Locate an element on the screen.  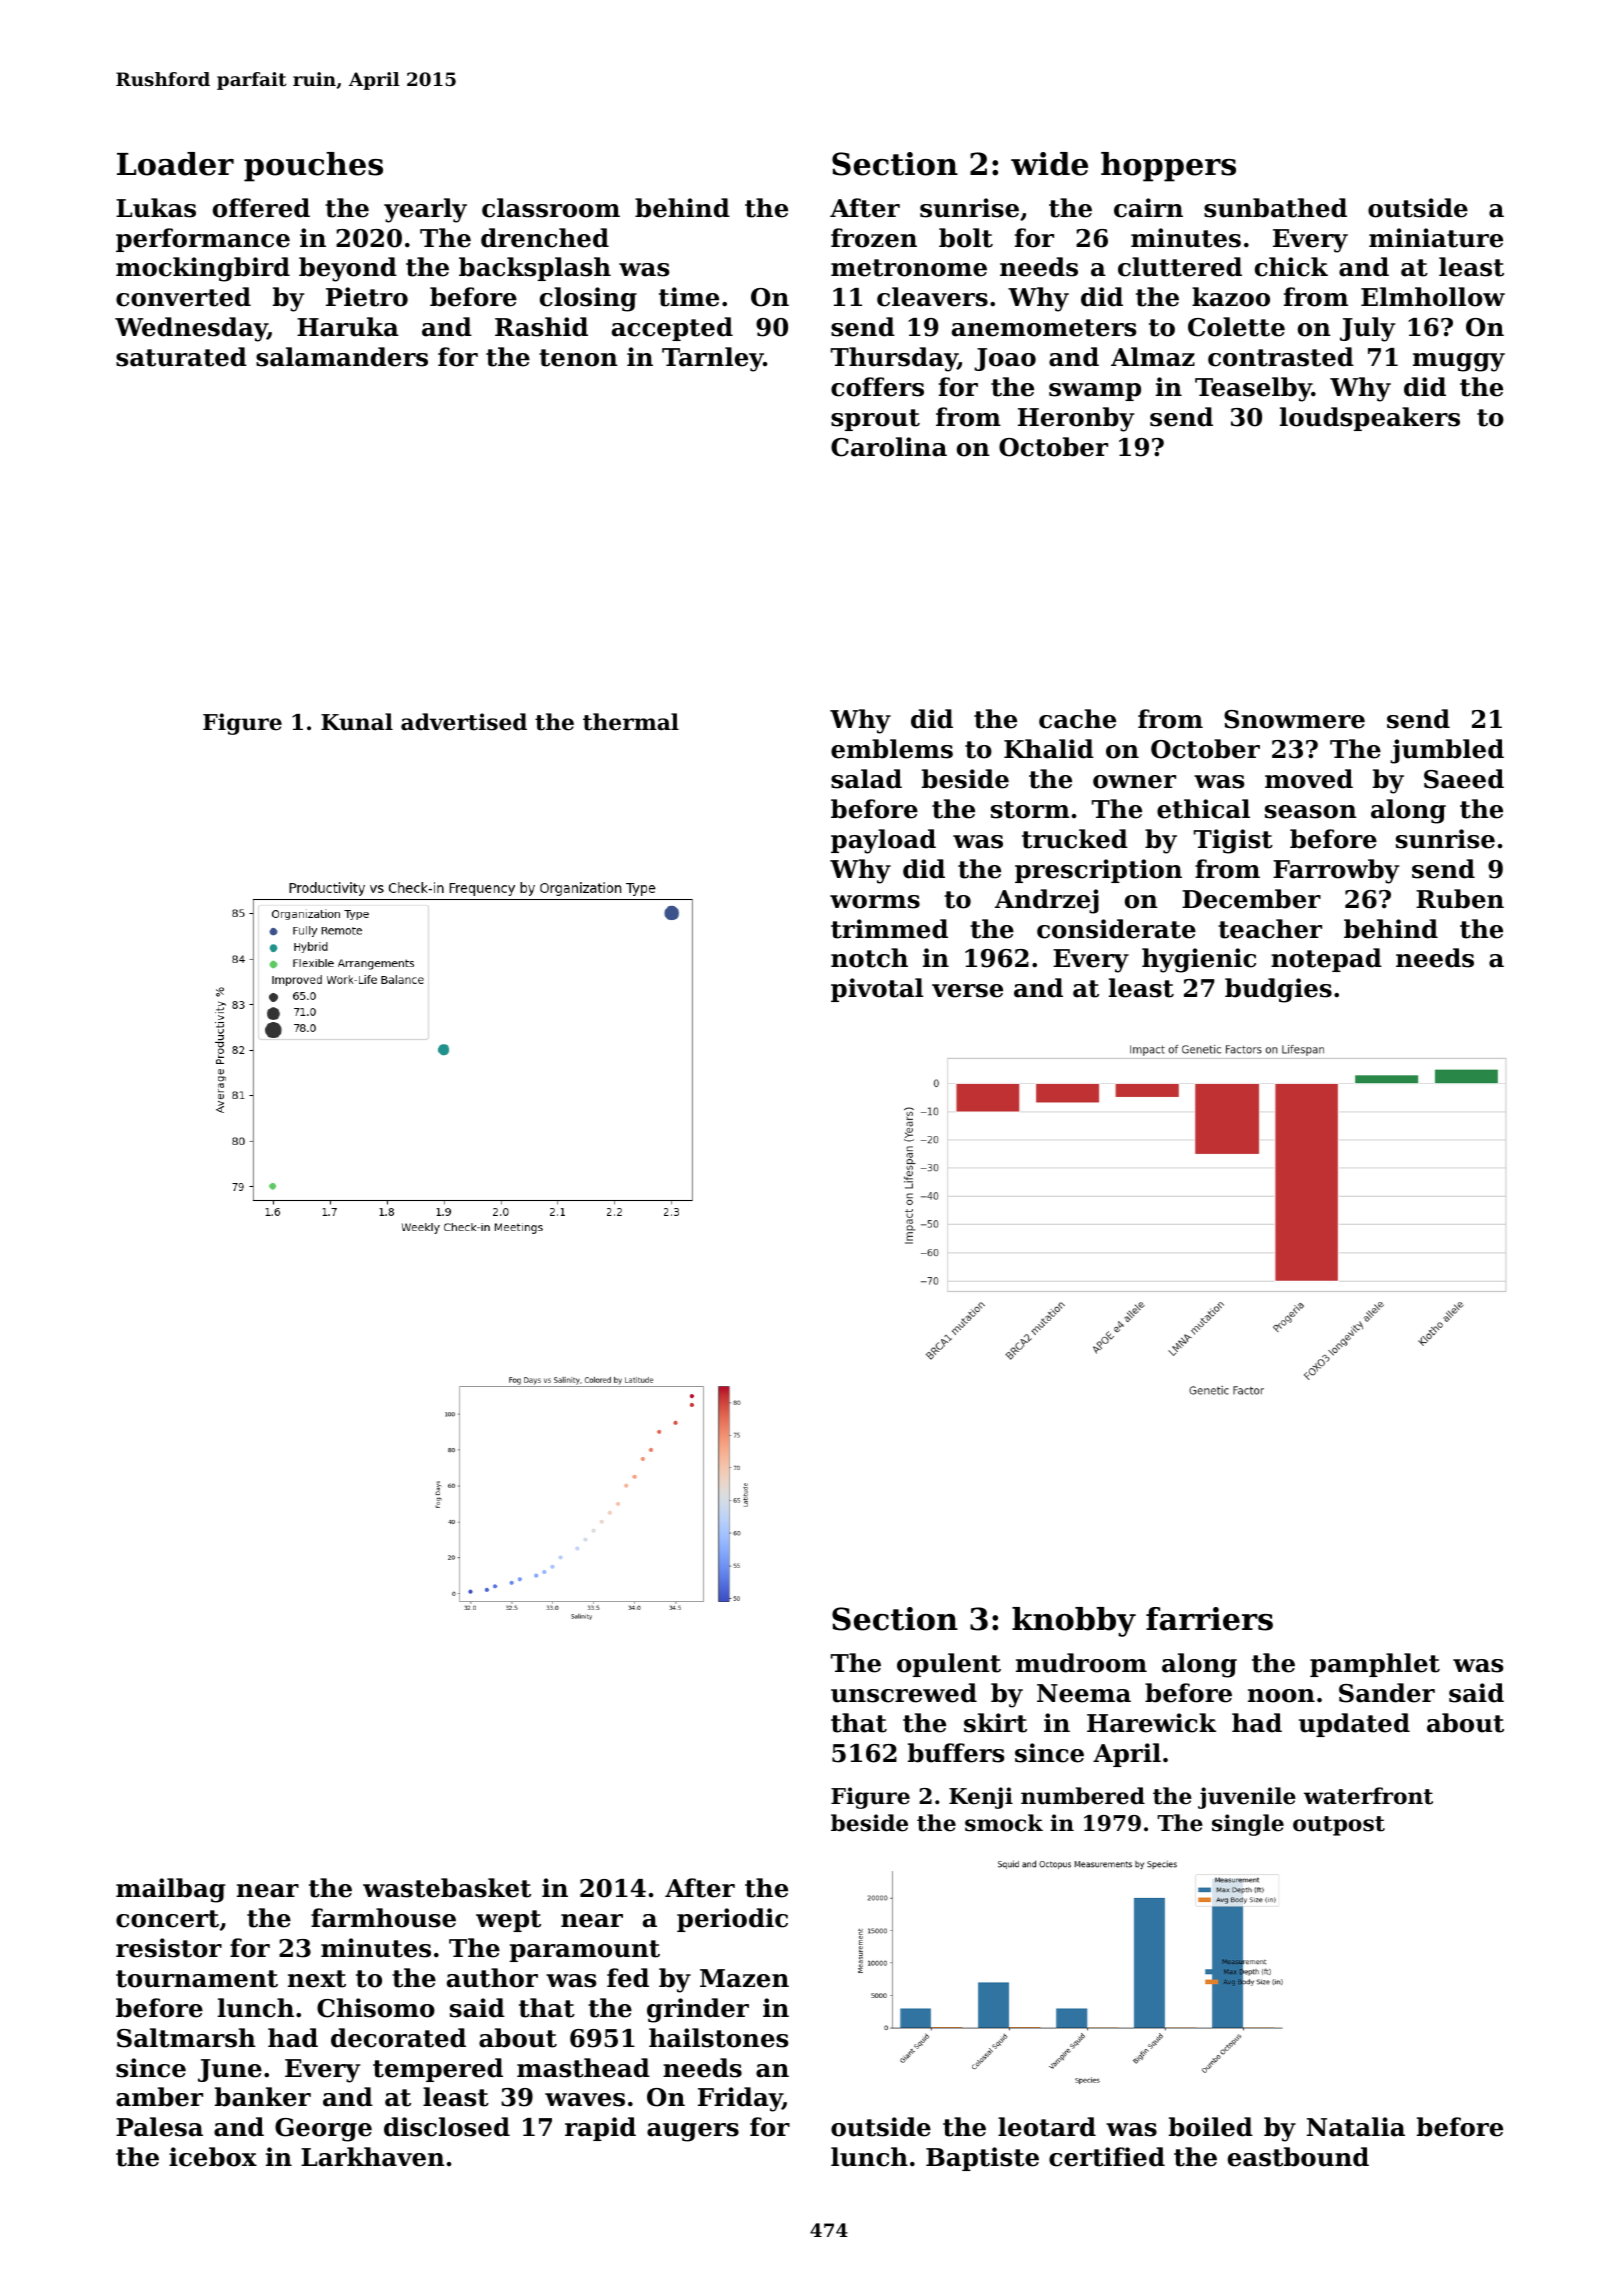
budgies is located at coordinates (1278, 990).
